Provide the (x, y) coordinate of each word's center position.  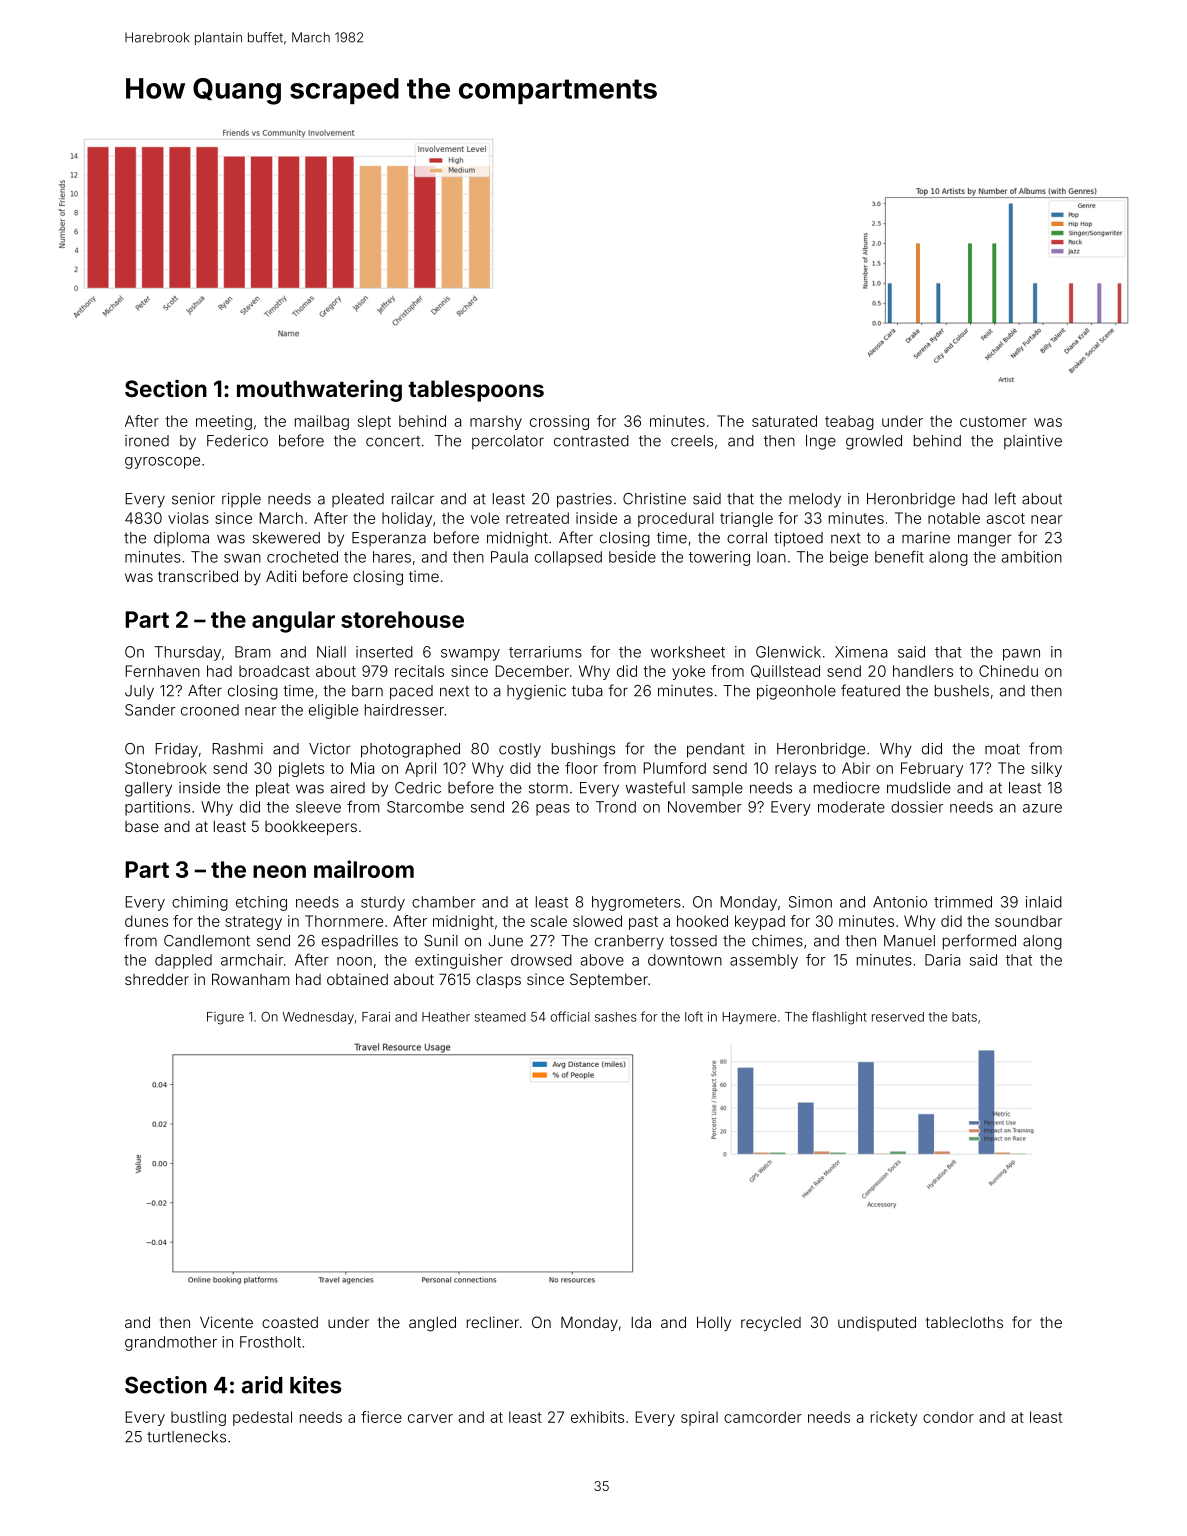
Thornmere (344, 921)
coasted (290, 1322)
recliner (493, 1322)
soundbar (1028, 921)
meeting (224, 422)
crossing (559, 422)
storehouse (402, 619)
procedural (676, 519)
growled (874, 442)
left (1005, 498)
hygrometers (636, 903)
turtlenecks (186, 1437)
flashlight (839, 1018)
